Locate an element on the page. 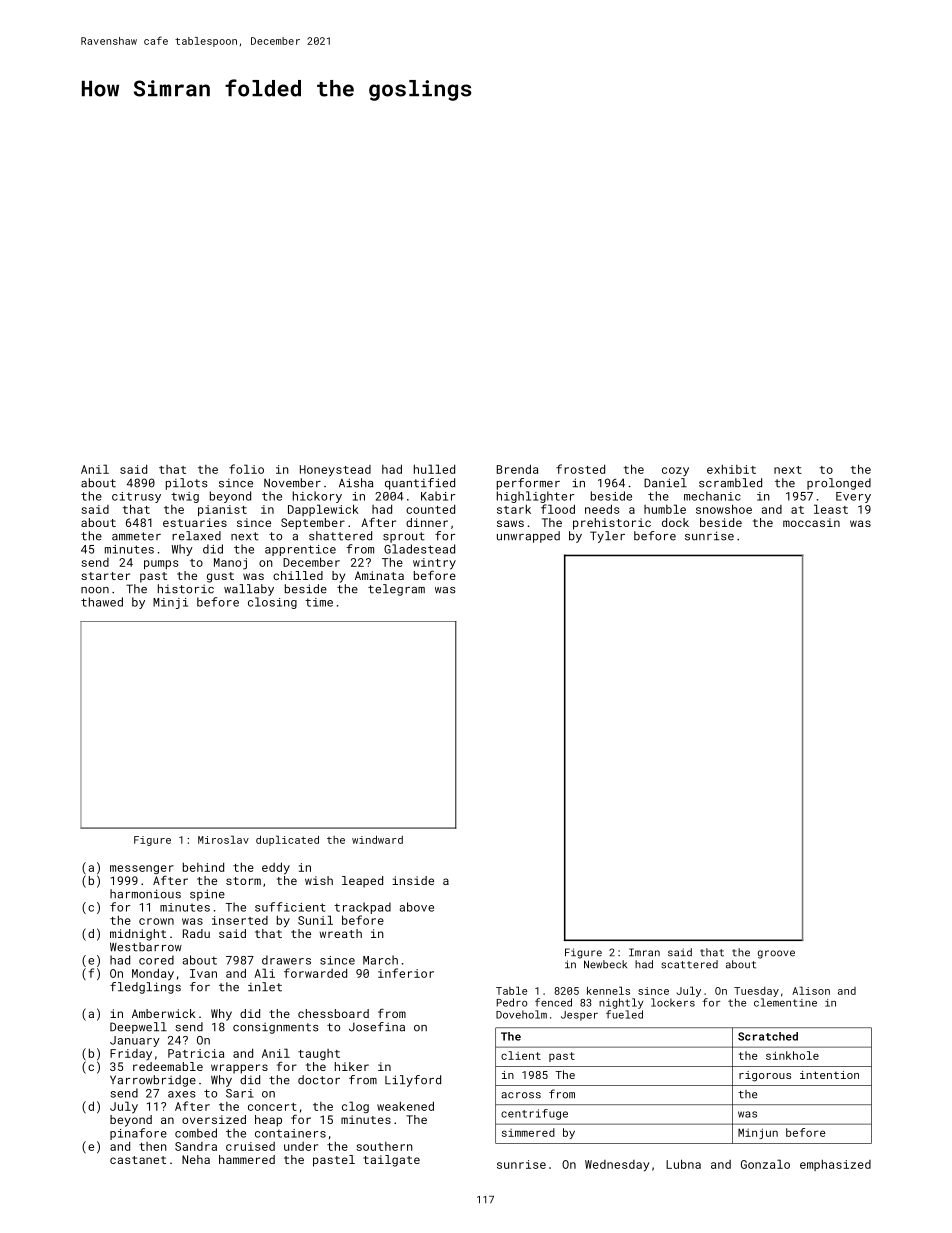  frosted is located at coordinates (580, 469).
